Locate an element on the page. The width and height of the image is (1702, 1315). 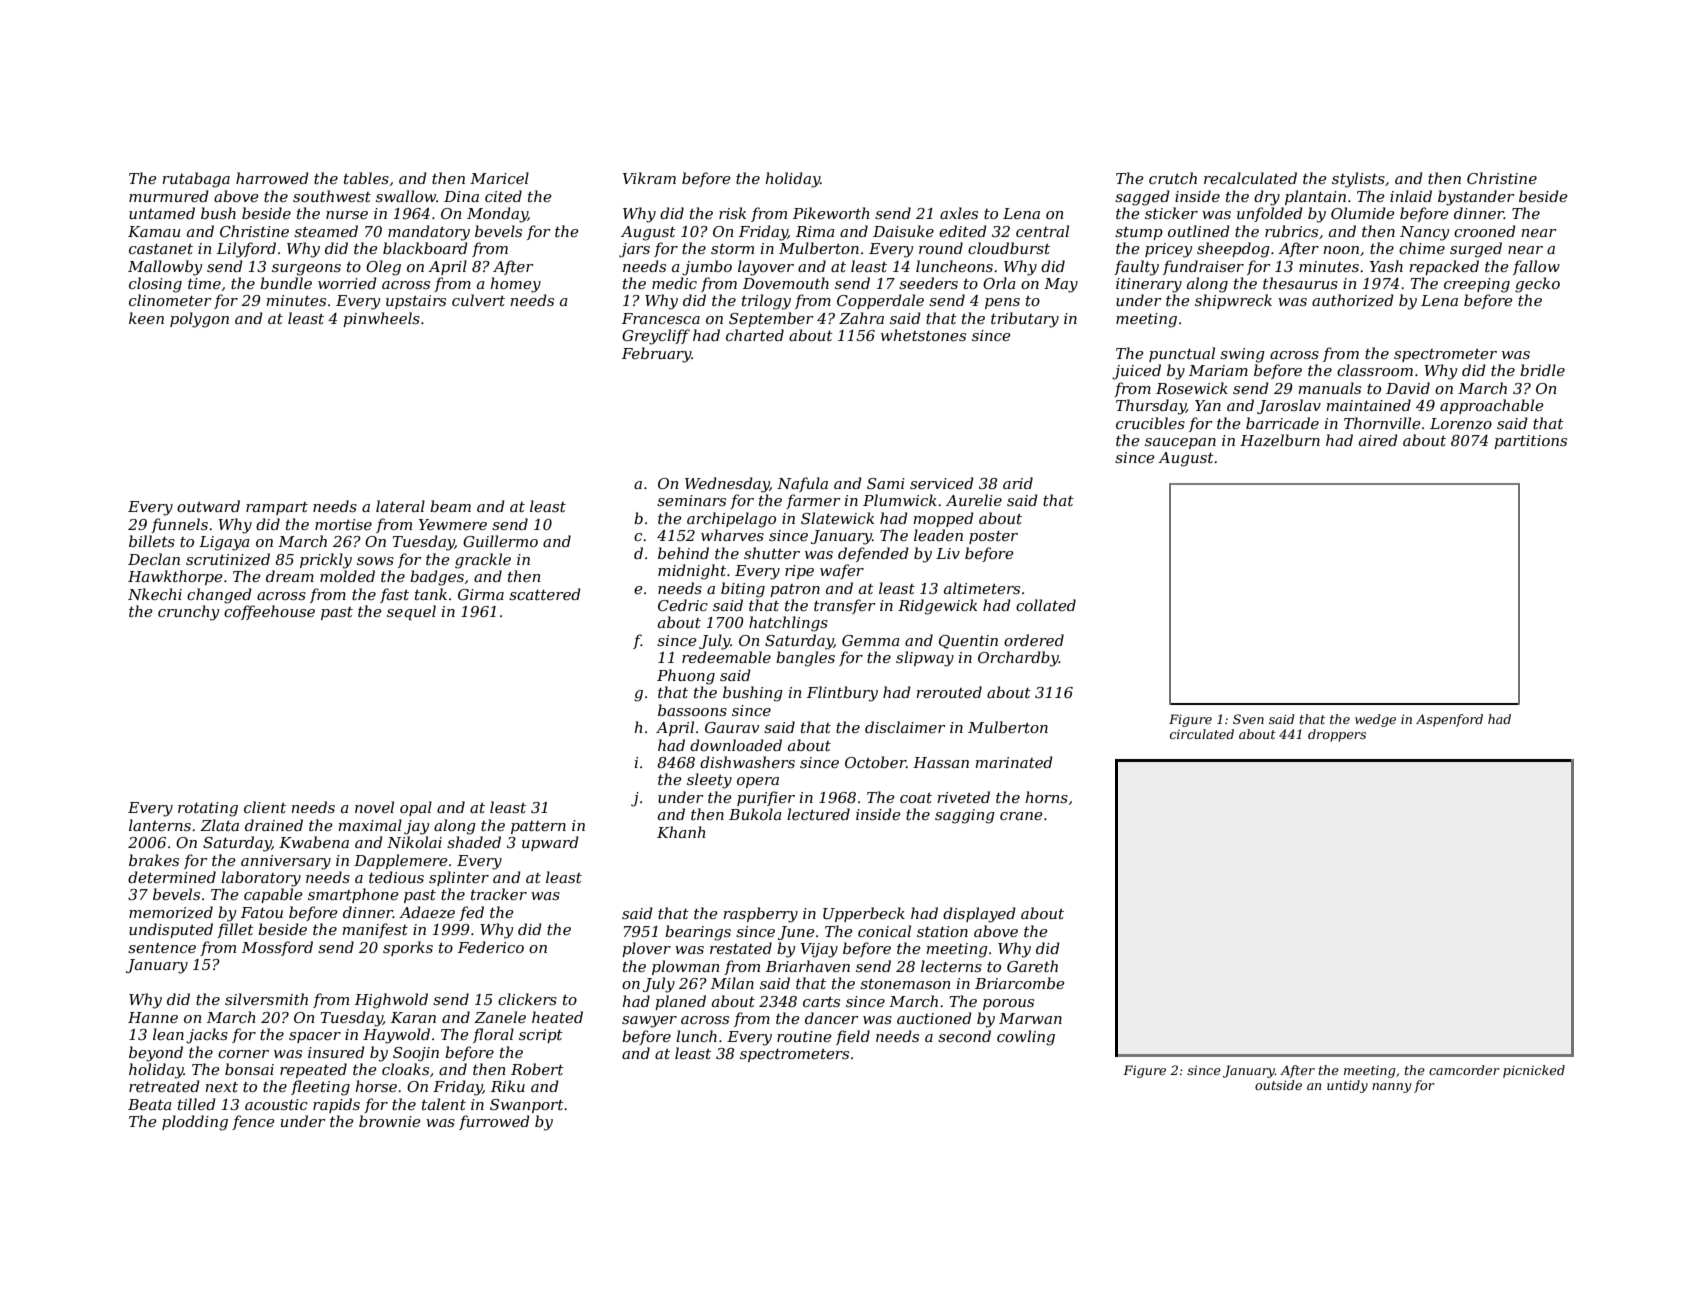
rutabaga is located at coordinates (196, 180).
